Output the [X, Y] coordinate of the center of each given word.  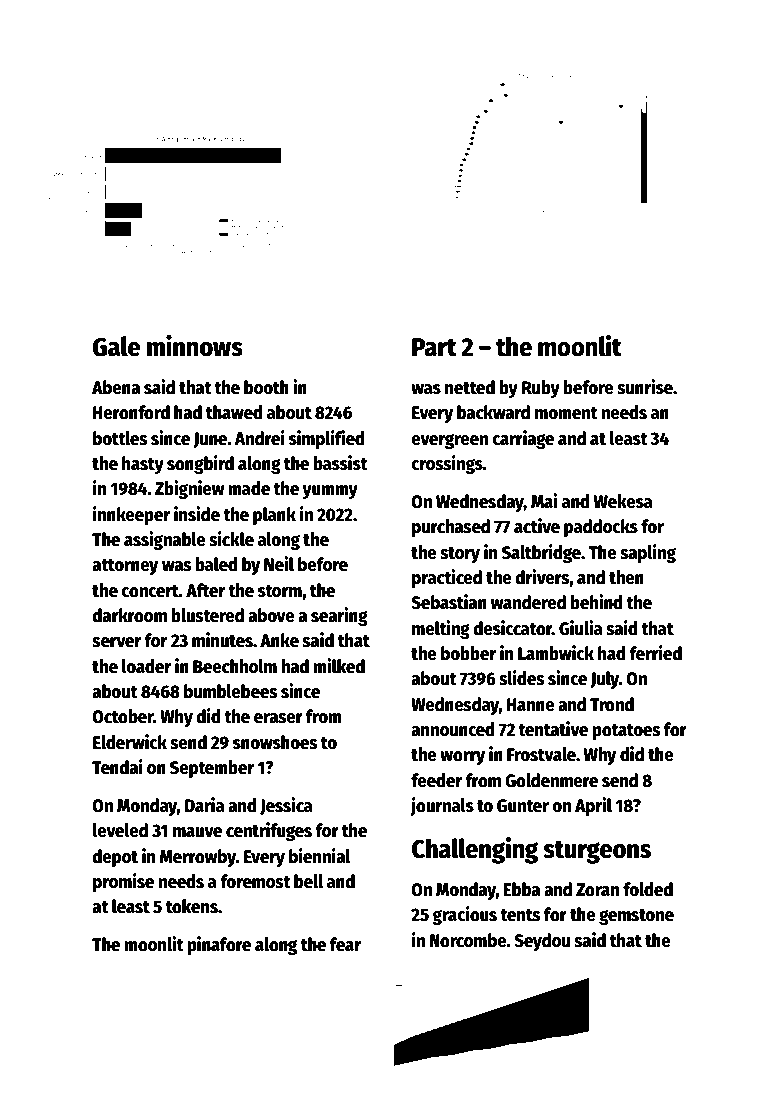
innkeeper [131, 515]
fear [345, 944]
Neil [279, 564]
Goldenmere [551, 780]
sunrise [645, 387]
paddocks [601, 528]
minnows [195, 346]
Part [434, 347]
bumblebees [230, 691]
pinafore [219, 945]
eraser [278, 718]
